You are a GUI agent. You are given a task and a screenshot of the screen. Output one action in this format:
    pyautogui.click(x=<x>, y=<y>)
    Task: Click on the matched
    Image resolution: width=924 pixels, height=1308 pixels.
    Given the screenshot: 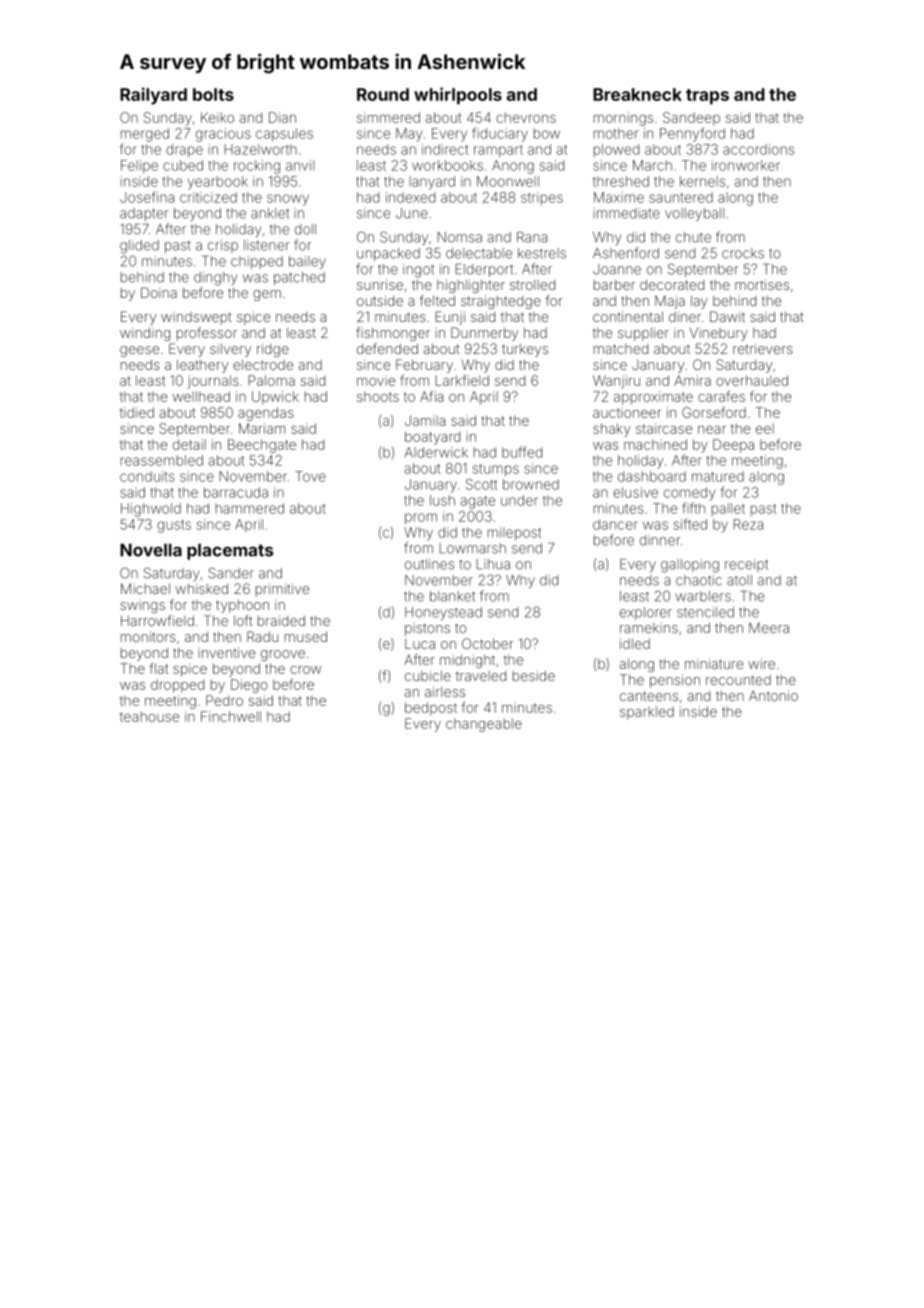 What is the action you would take?
    pyautogui.click(x=621, y=349)
